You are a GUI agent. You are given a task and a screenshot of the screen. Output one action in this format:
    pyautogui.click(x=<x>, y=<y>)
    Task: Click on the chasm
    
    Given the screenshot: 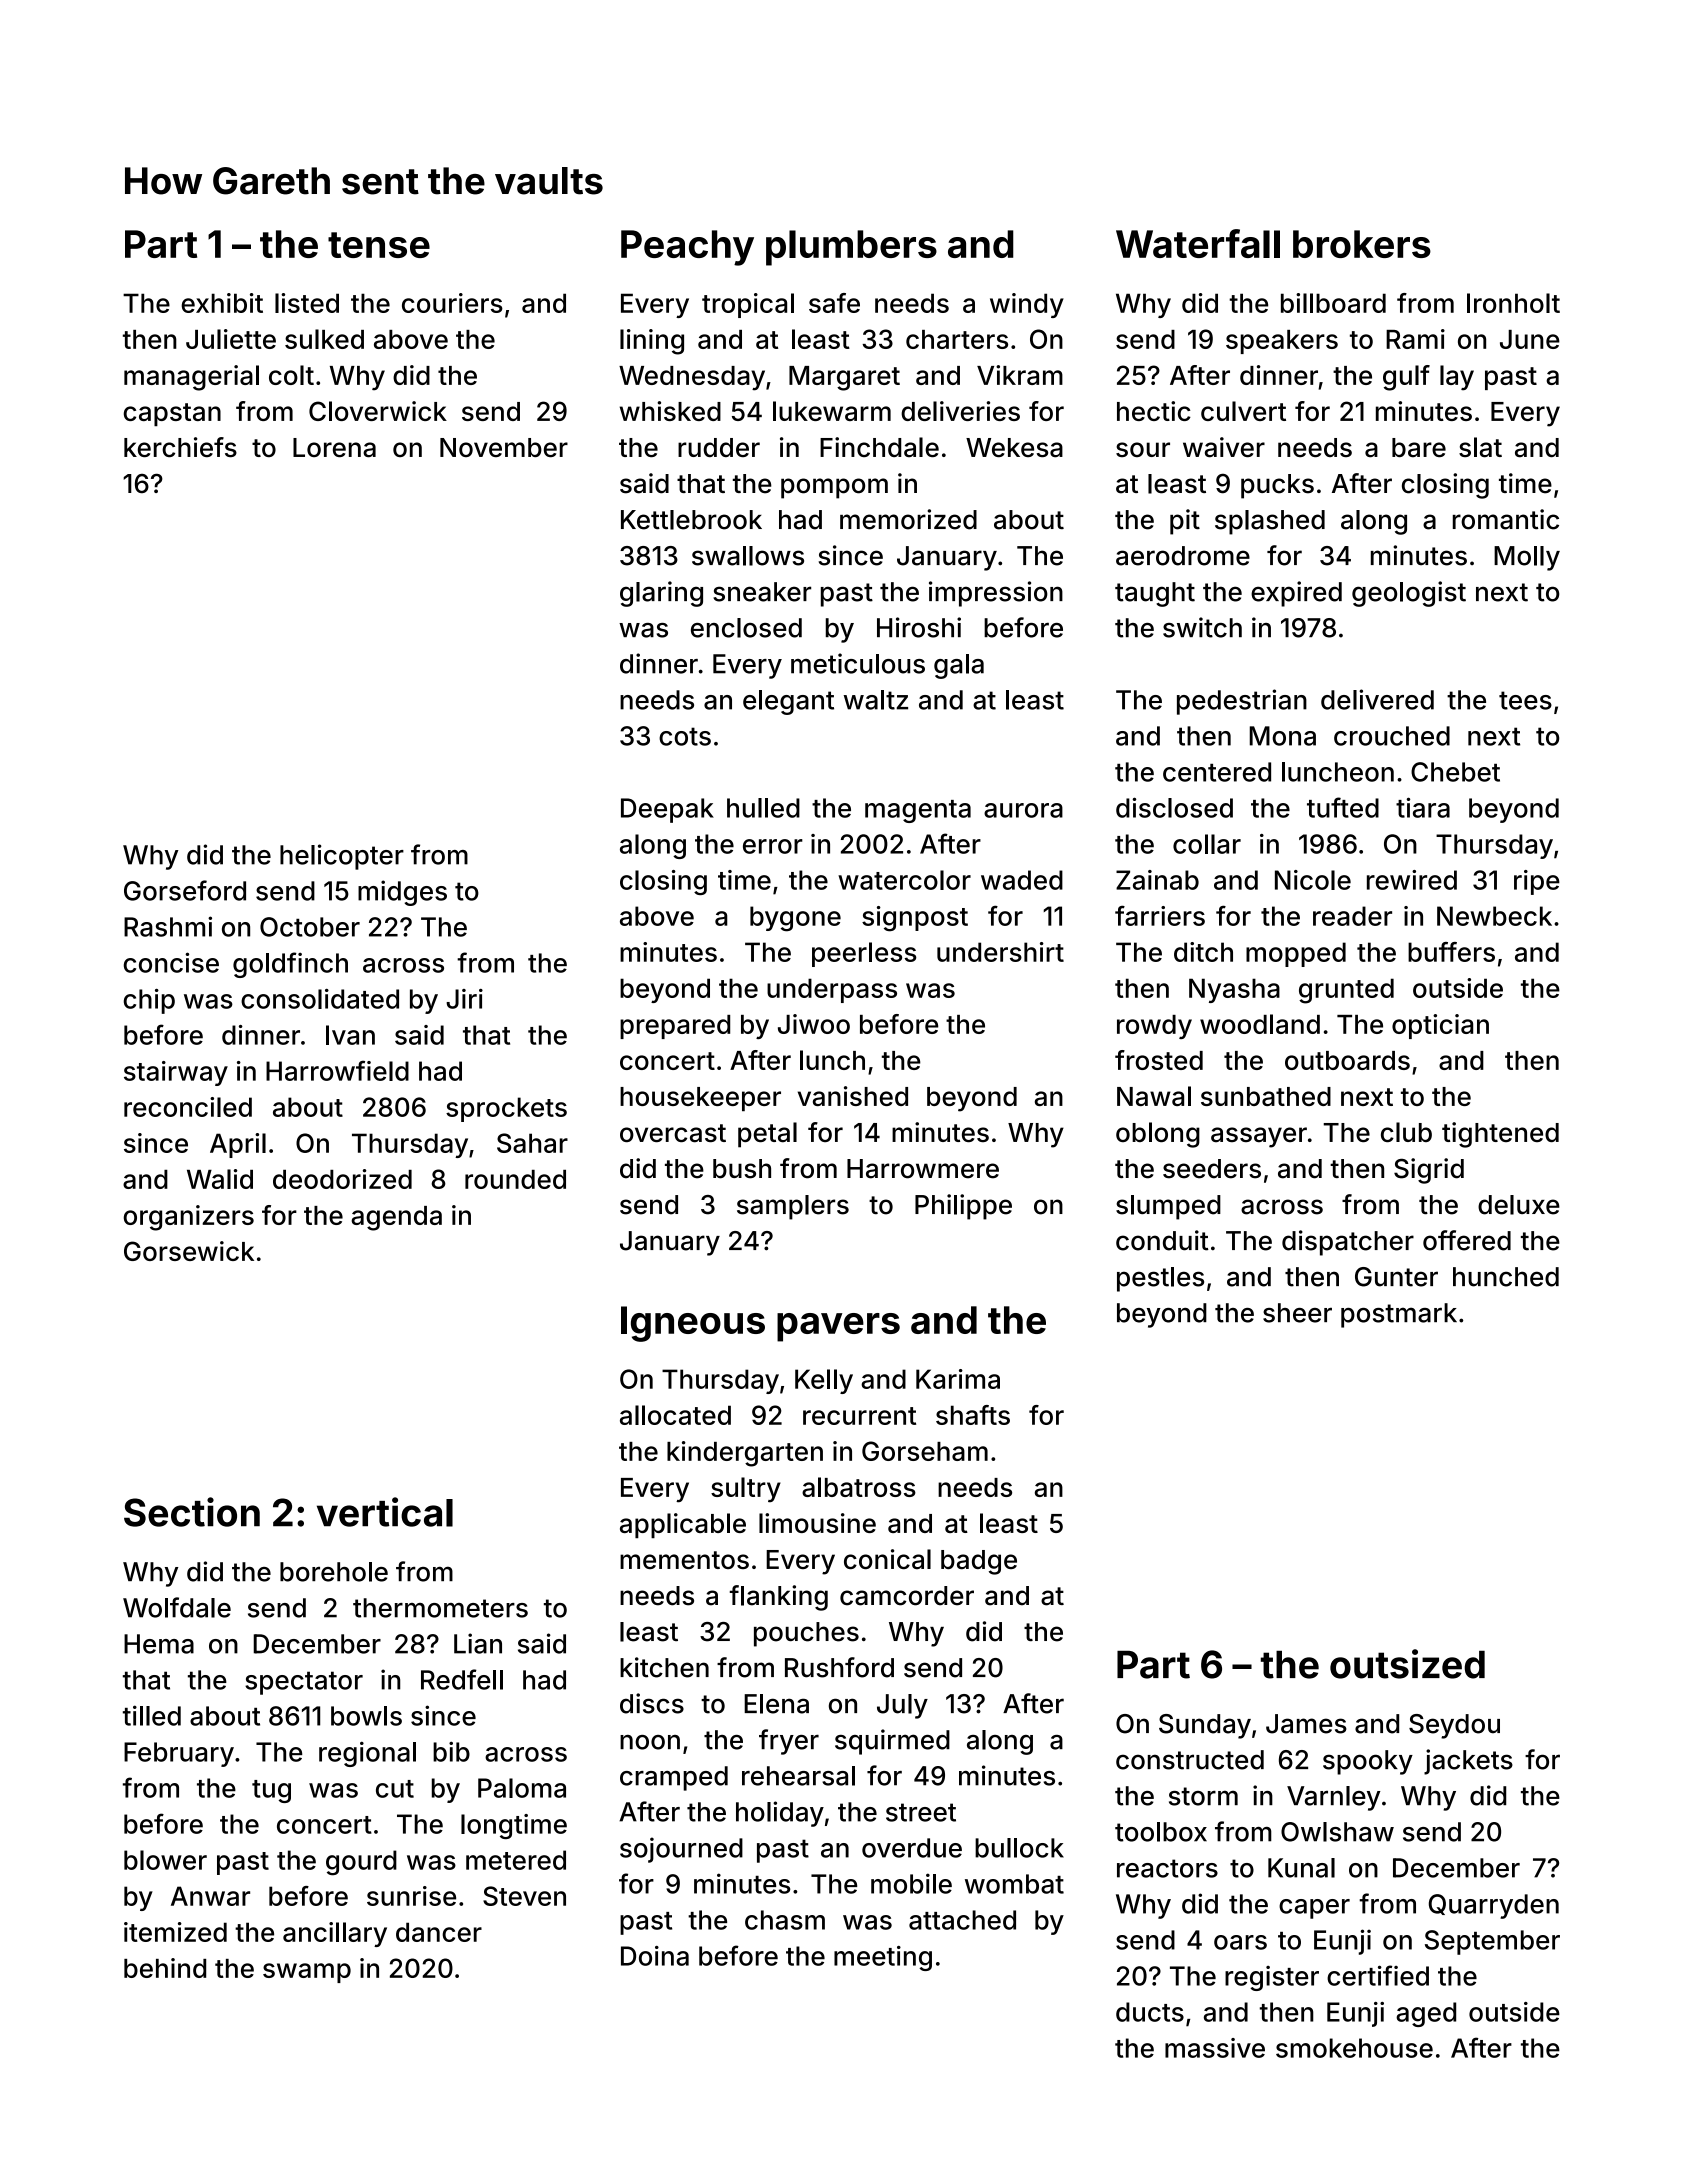 What is the action you would take?
    pyautogui.click(x=785, y=1920)
